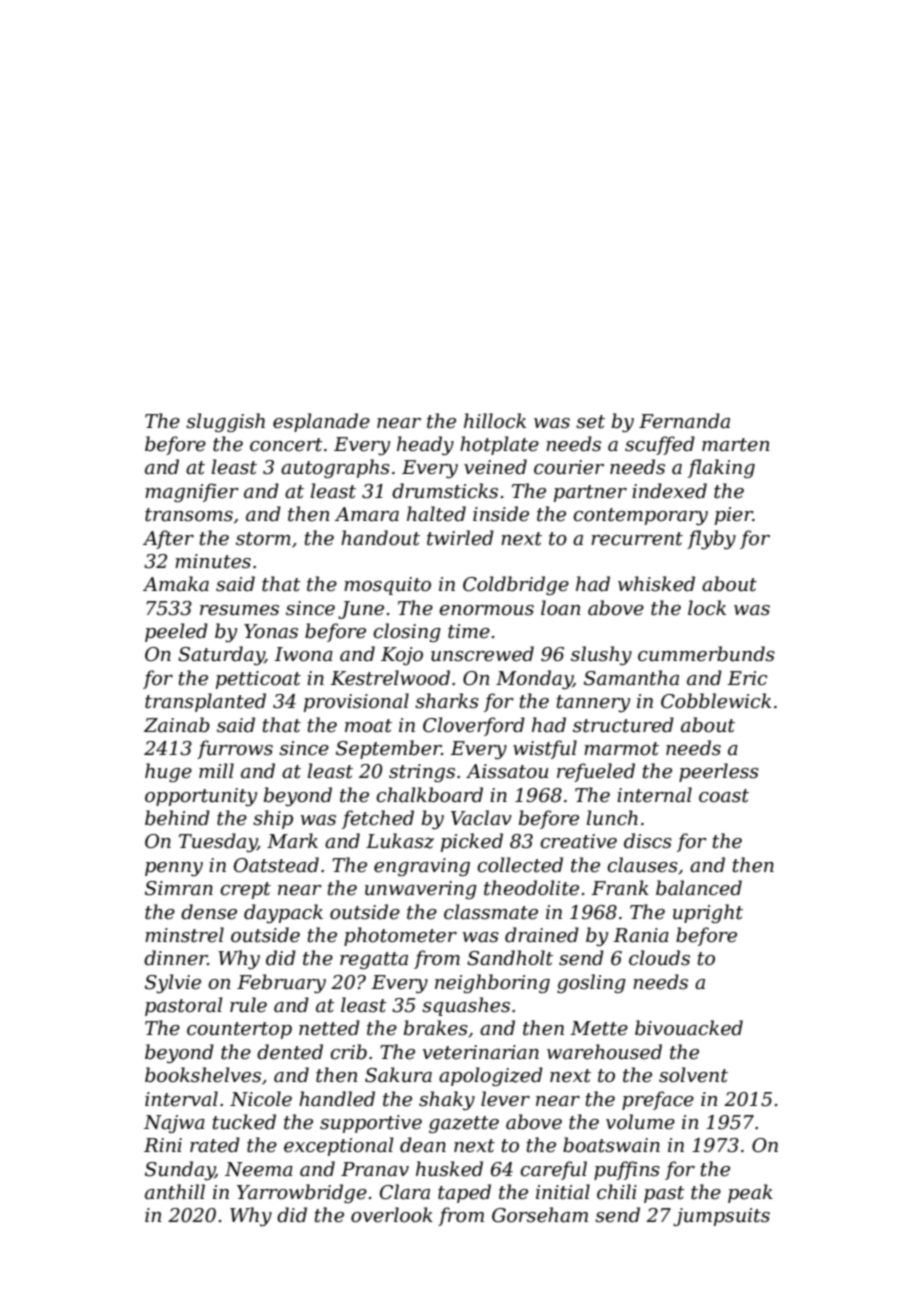 This screenshot has width=924, height=1314. I want to click on Mette, so click(599, 1028).
